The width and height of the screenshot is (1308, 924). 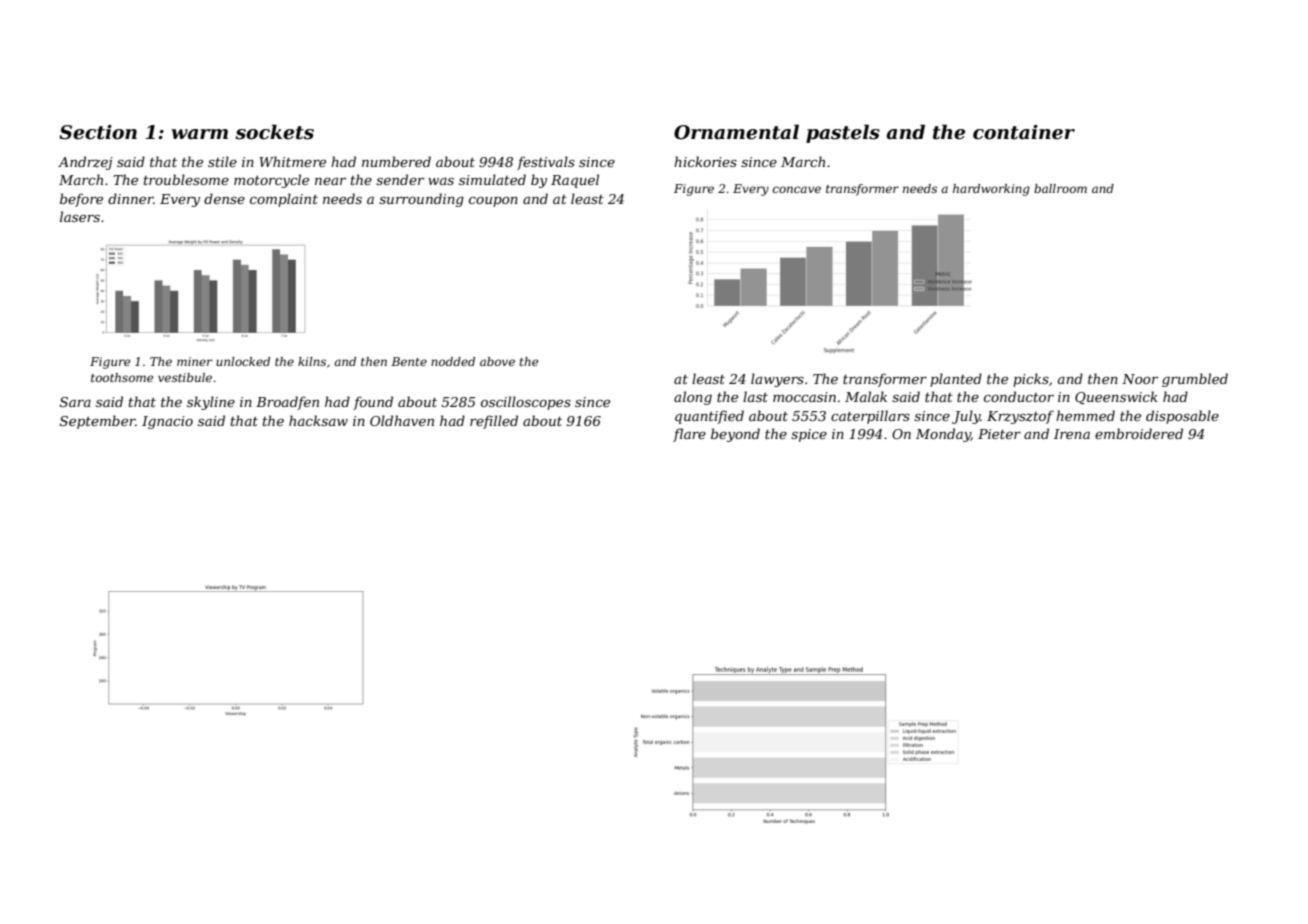 What do you see at coordinates (497, 361) in the screenshot?
I see `above` at bounding box center [497, 361].
